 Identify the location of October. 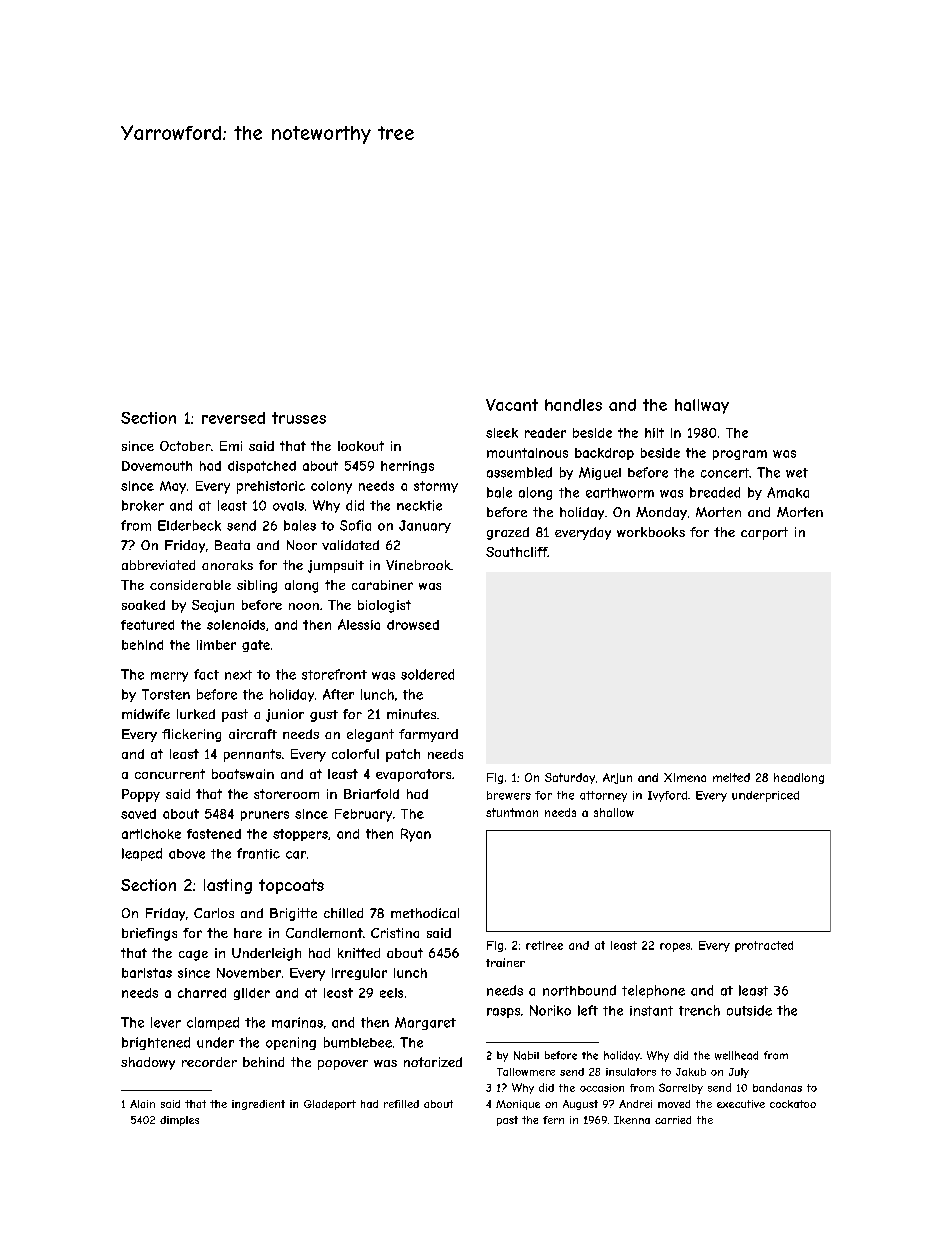
(185, 446).
